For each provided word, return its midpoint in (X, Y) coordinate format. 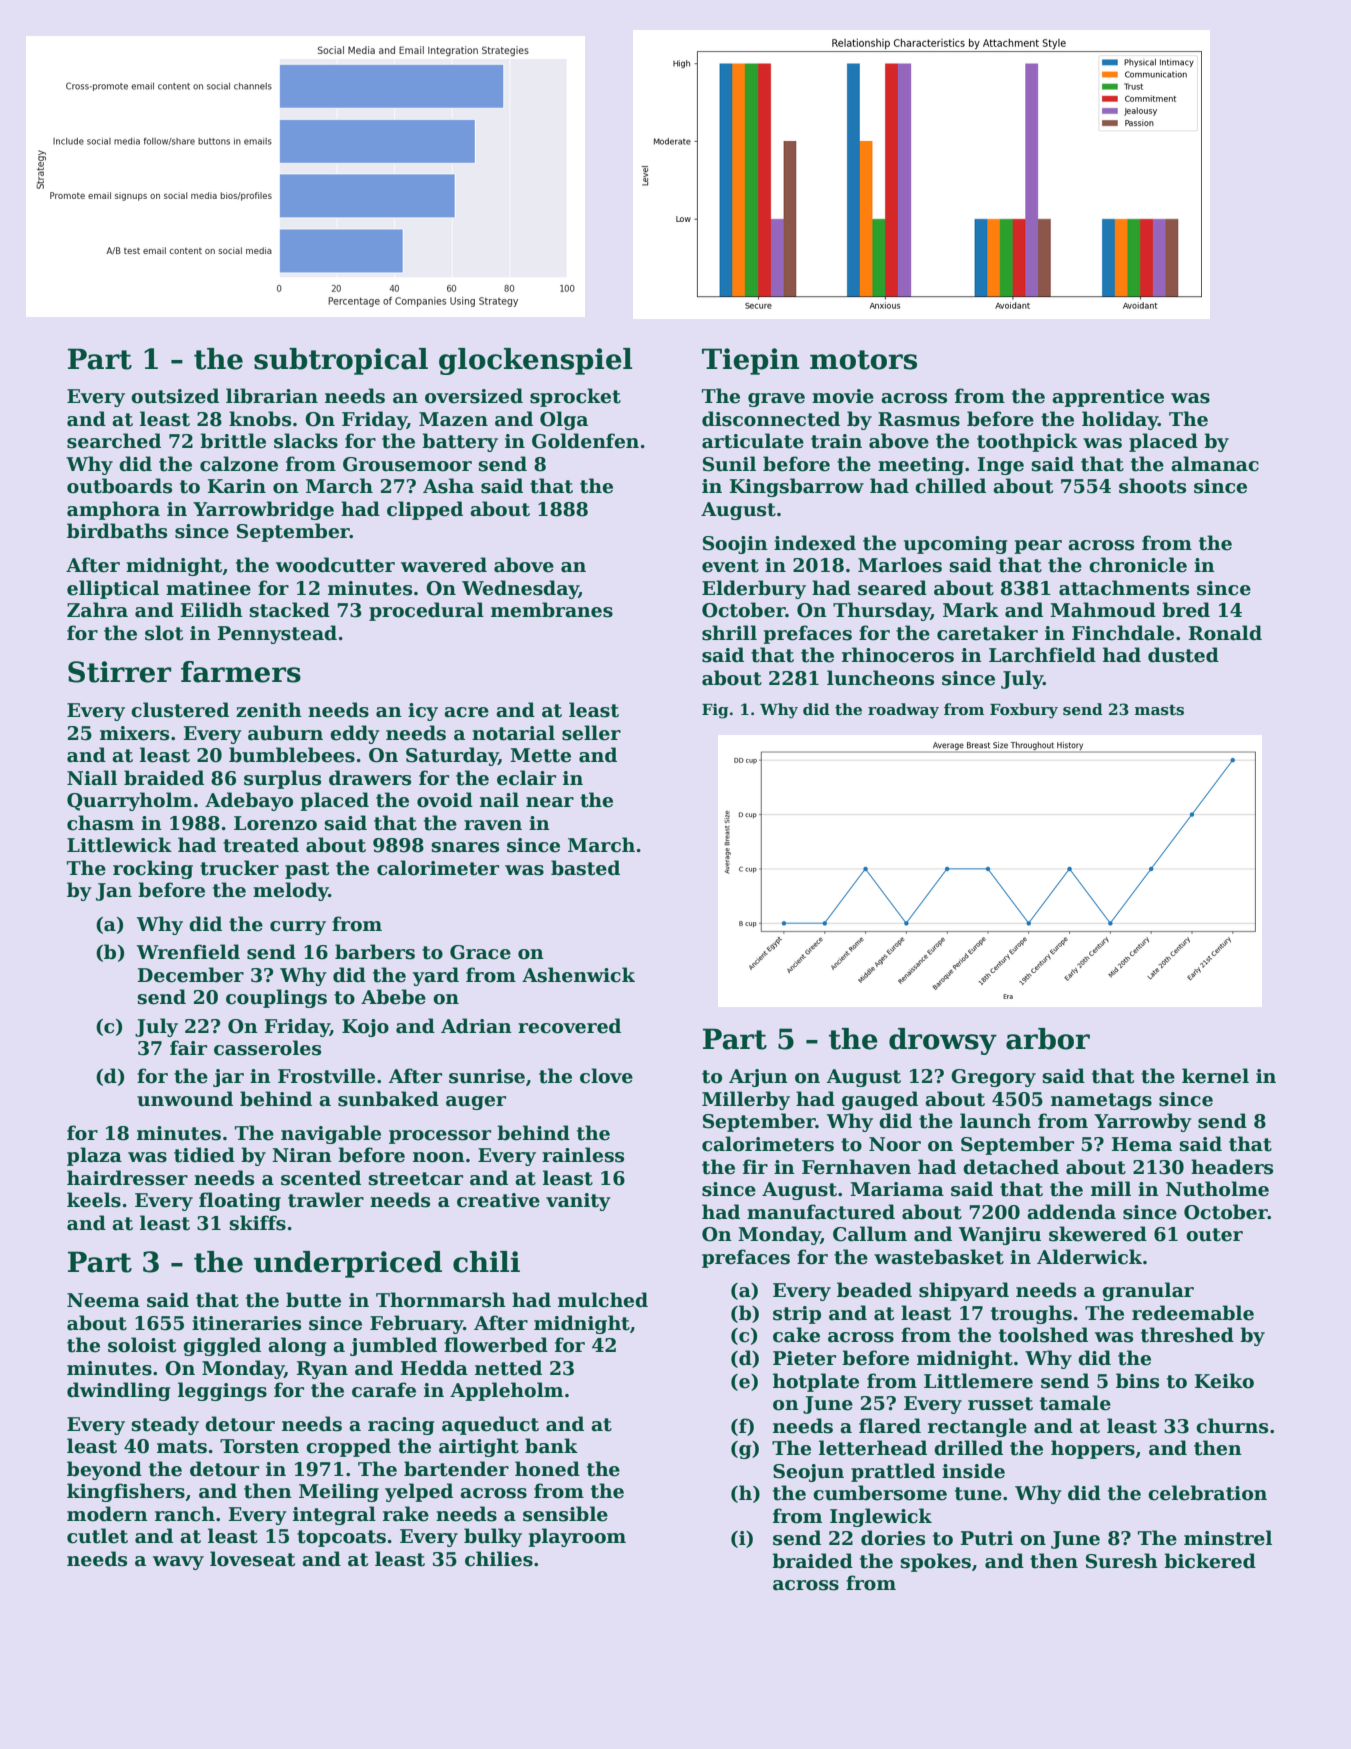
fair (188, 1048)
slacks (306, 441)
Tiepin (750, 361)
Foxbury (1024, 711)
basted (585, 868)
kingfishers (126, 1492)
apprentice (1108, 398)
